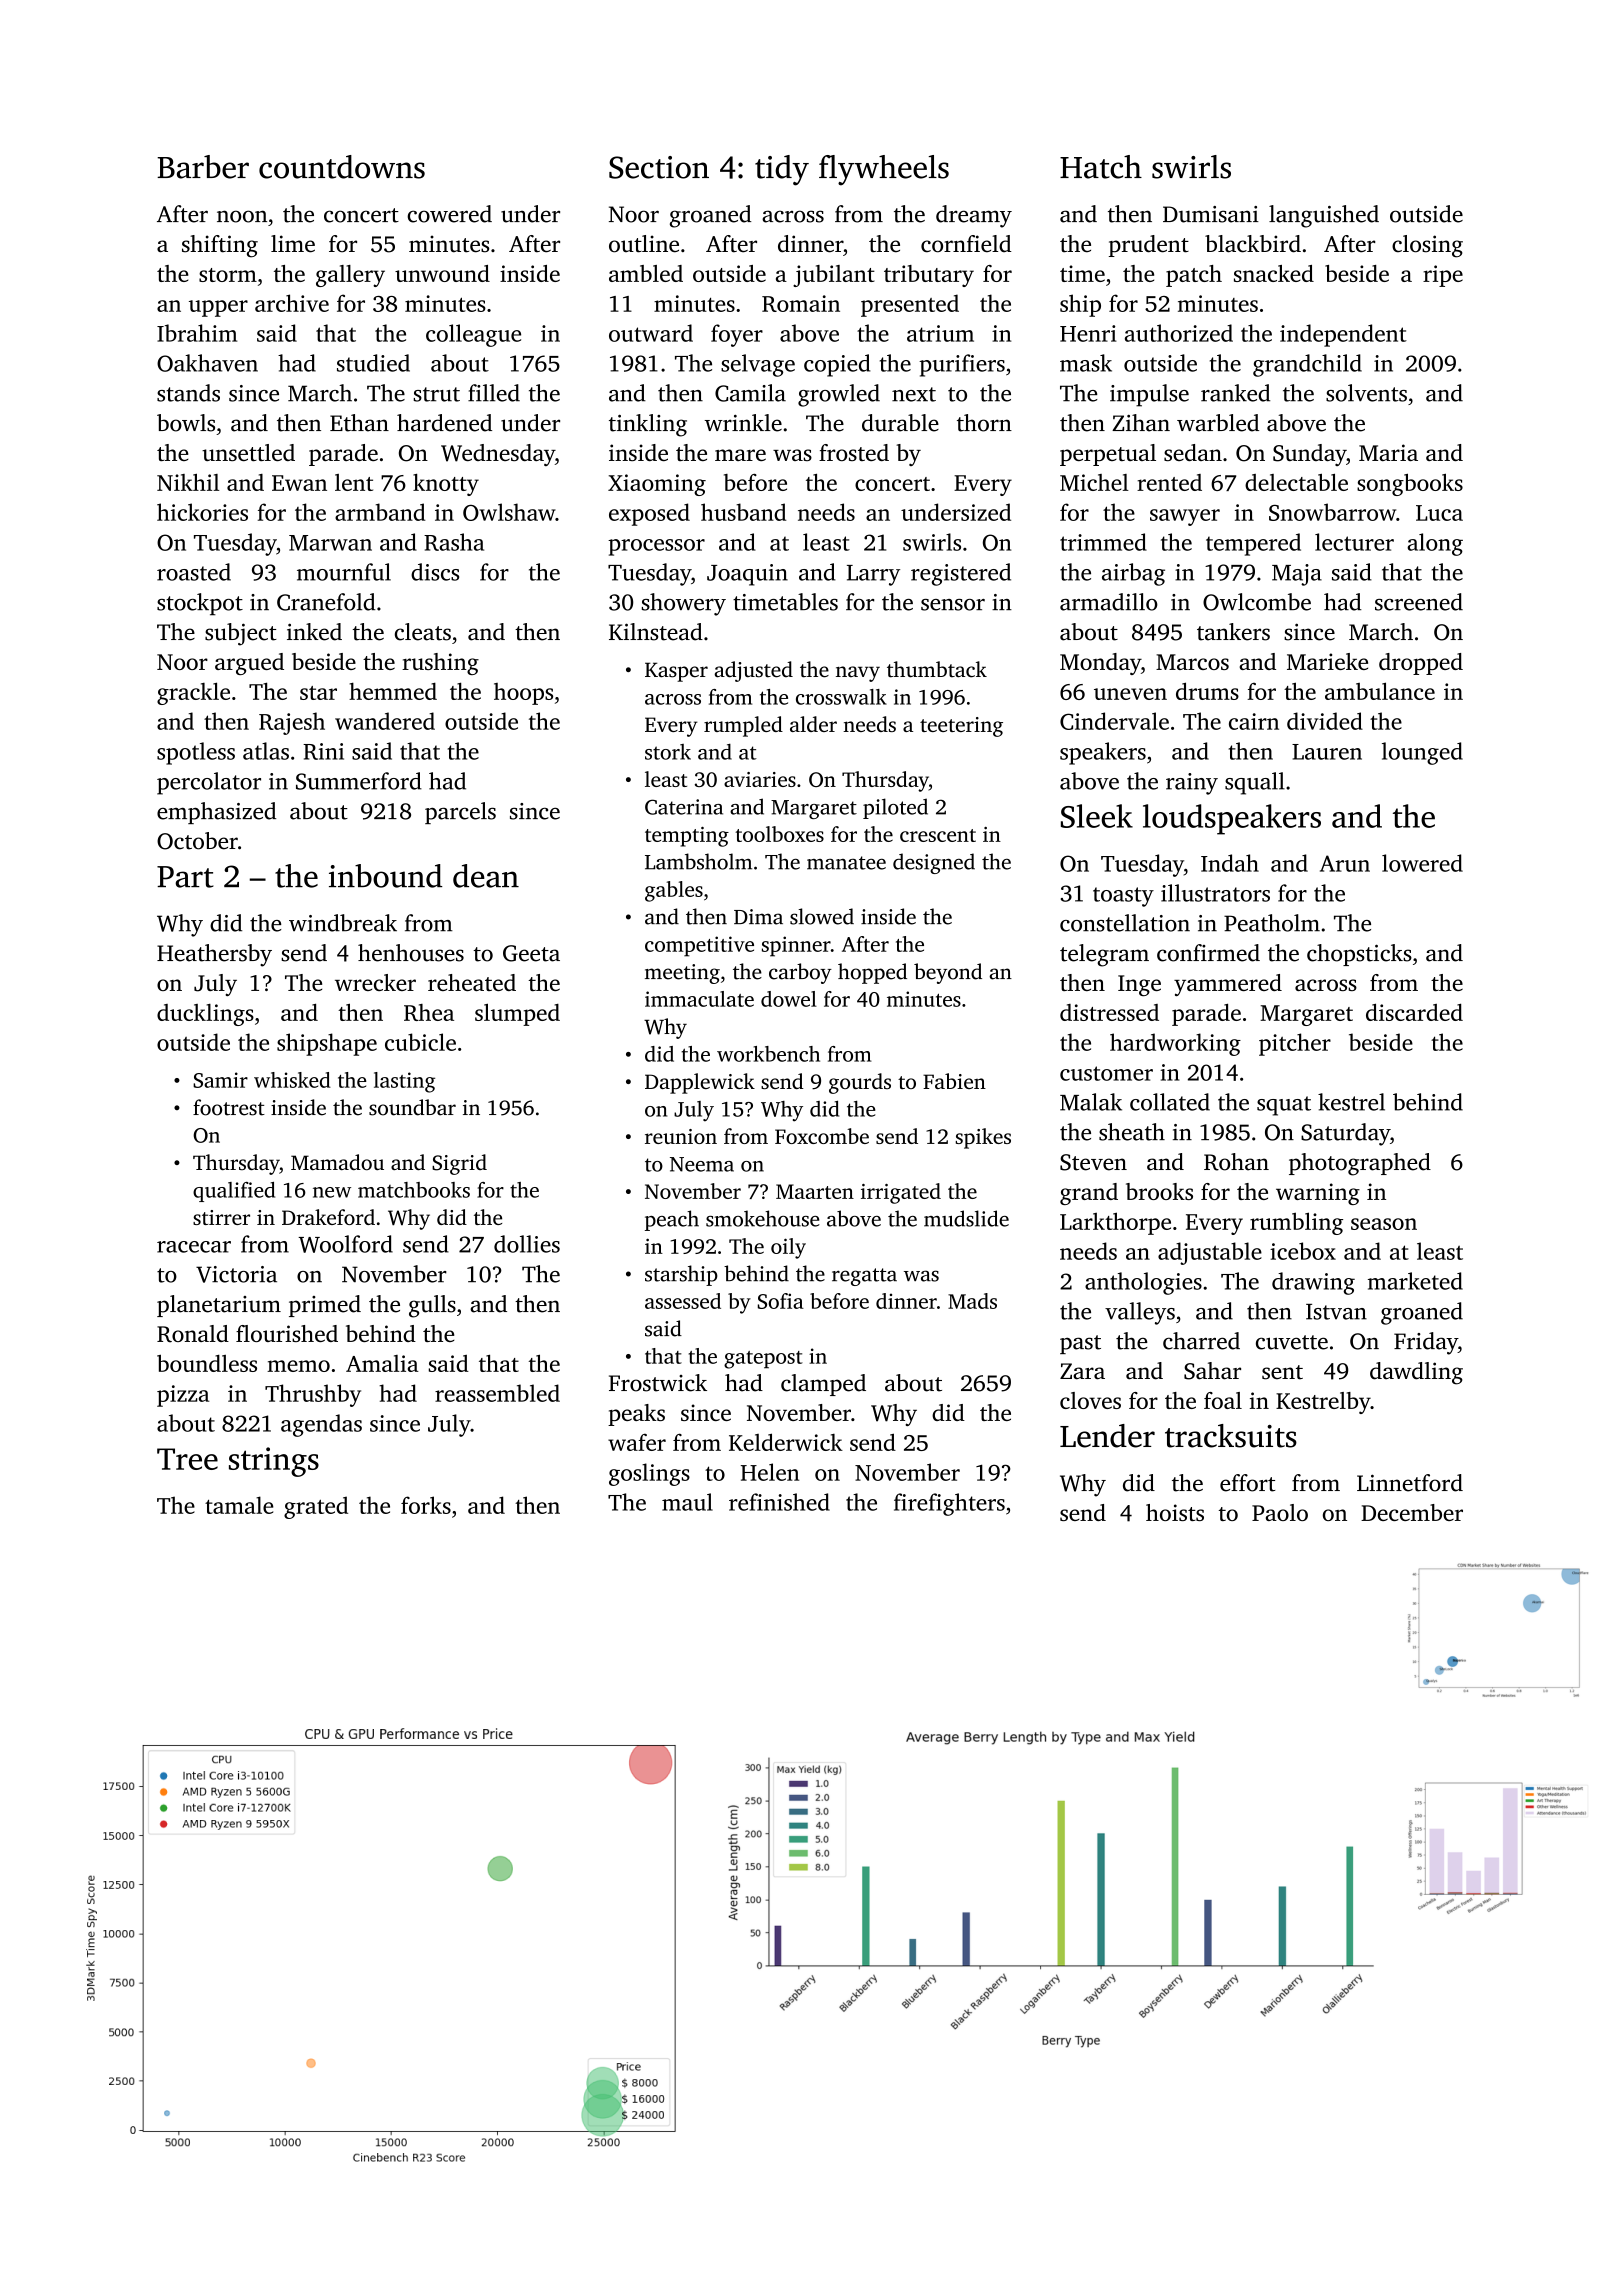 Image resolution: width=1620 pixels, height=2292 pixels. I want to click on Romain, so click(801, 303).
